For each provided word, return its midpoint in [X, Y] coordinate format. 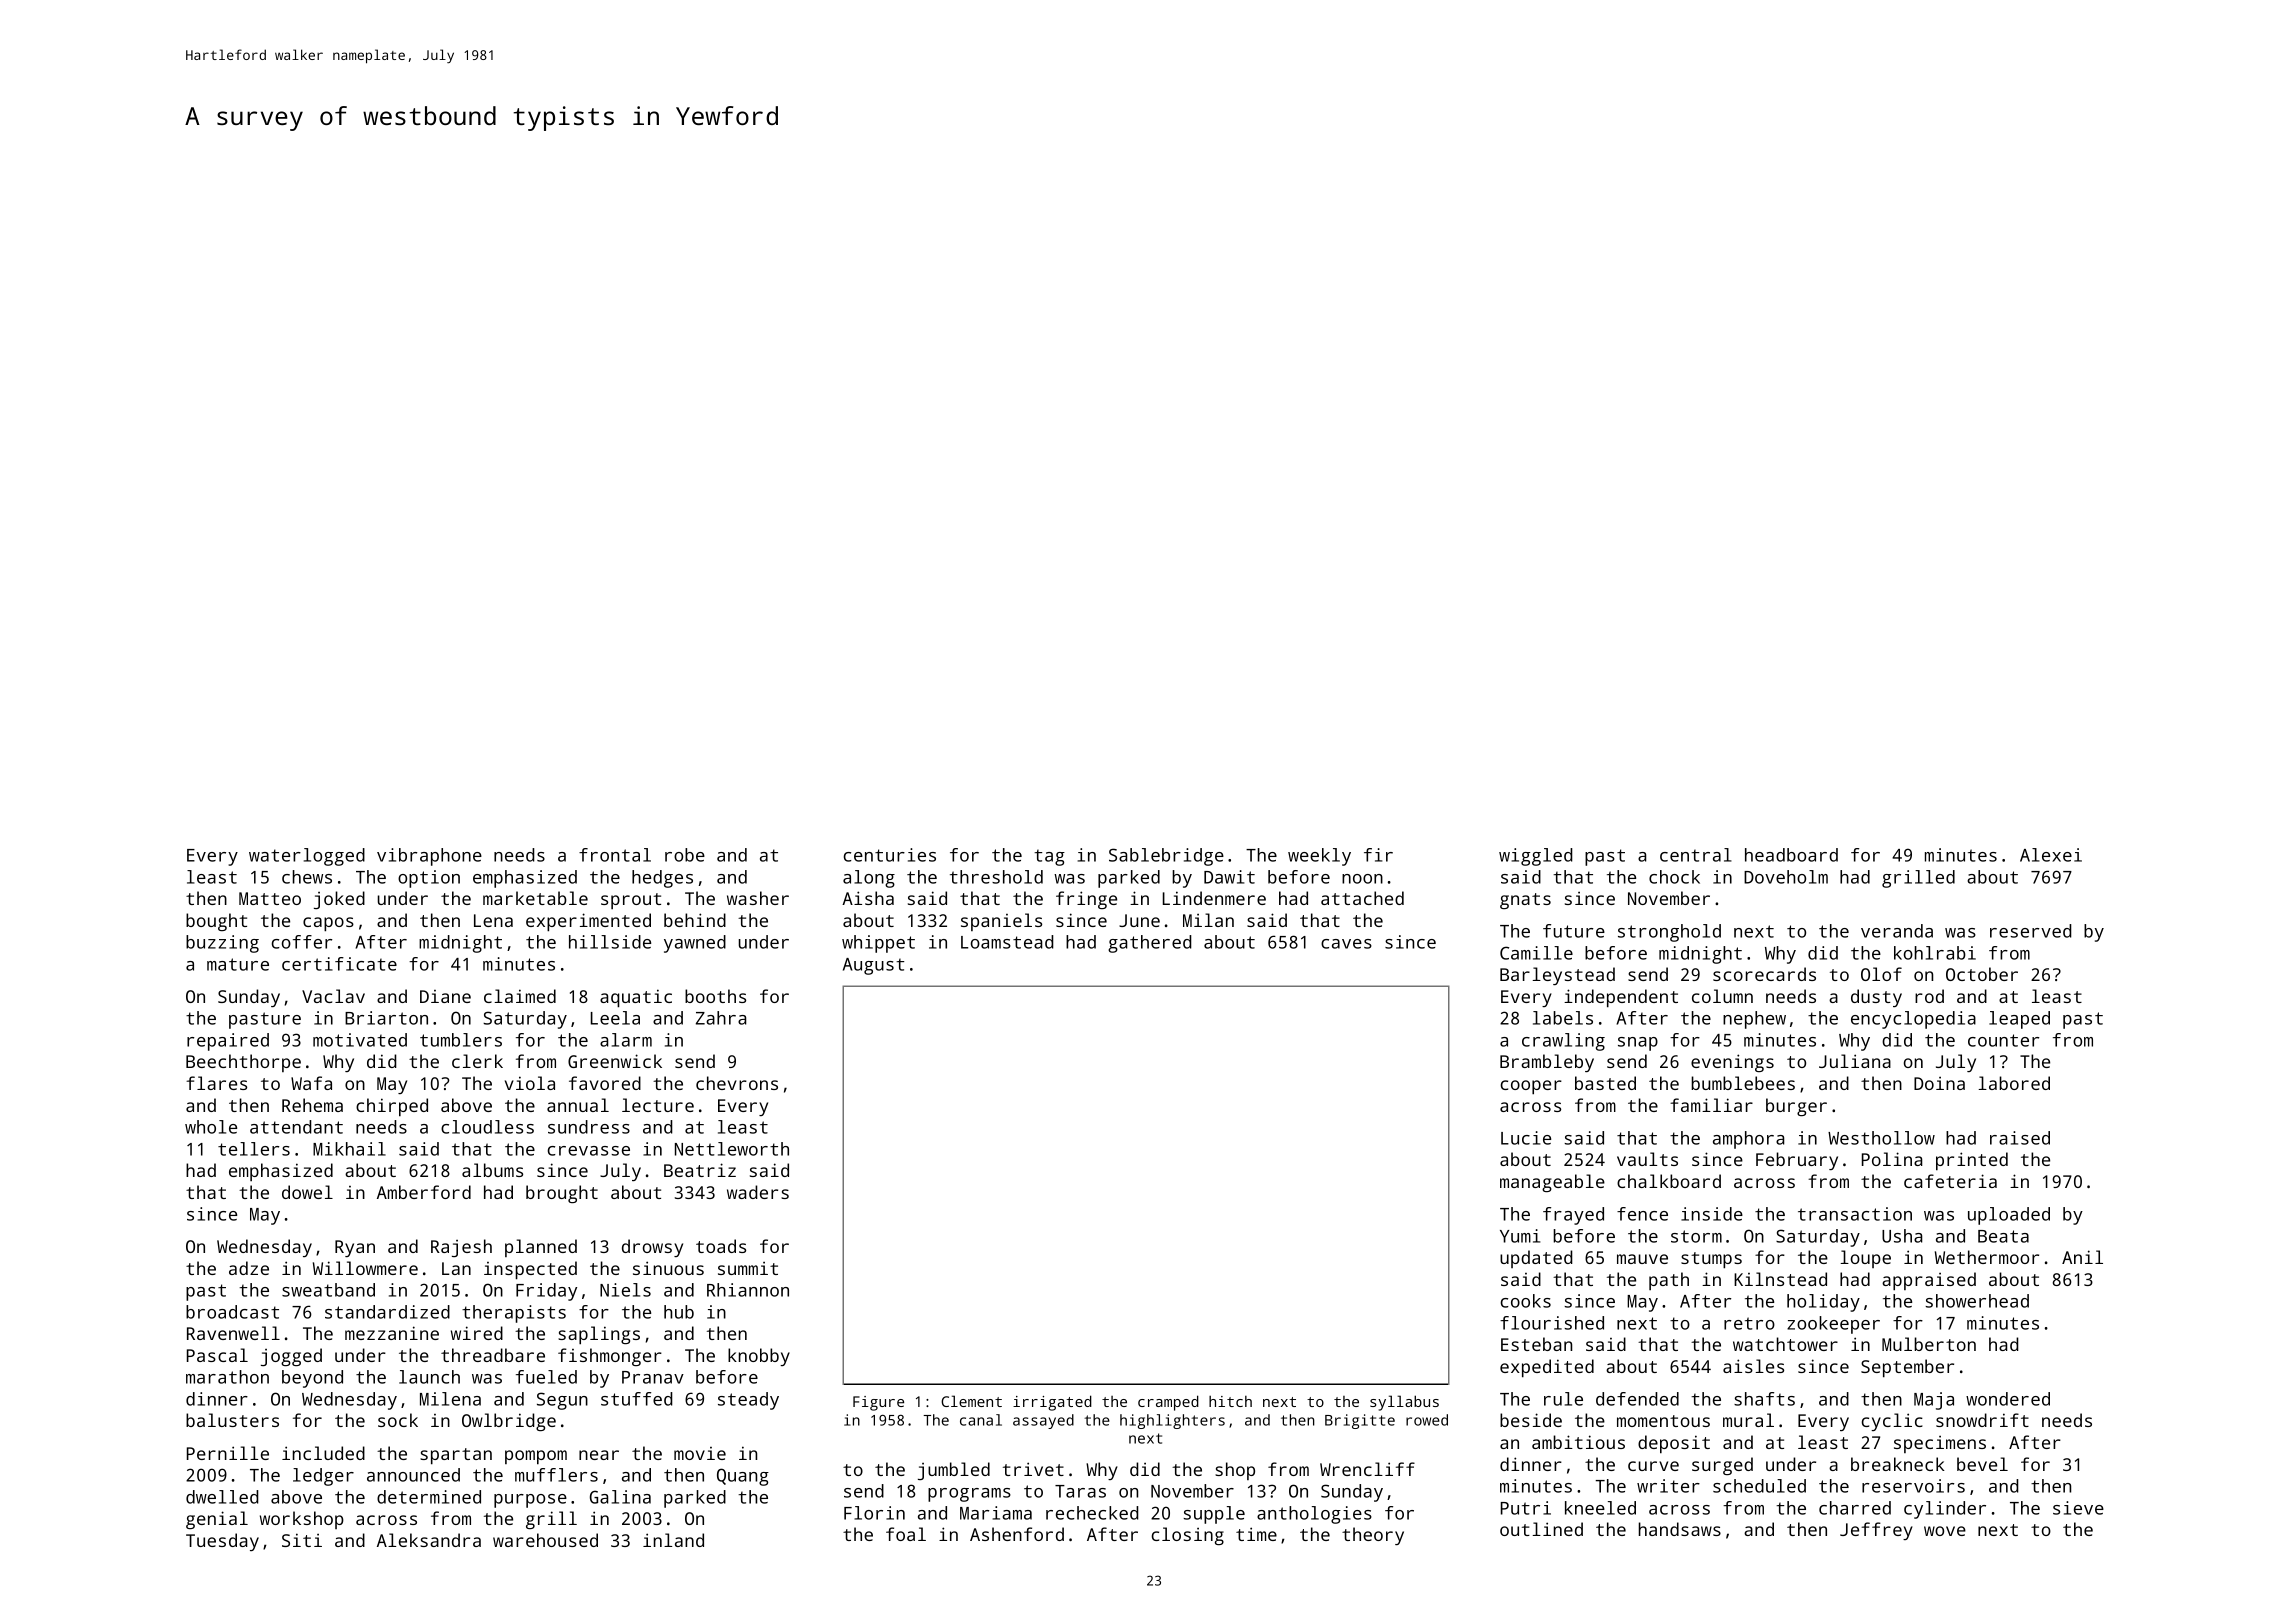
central [1696, 855]
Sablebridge [1166, 857]
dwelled [222, 1497]
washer [758, 898]
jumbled [954, 1471]
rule [1563, 1399]
